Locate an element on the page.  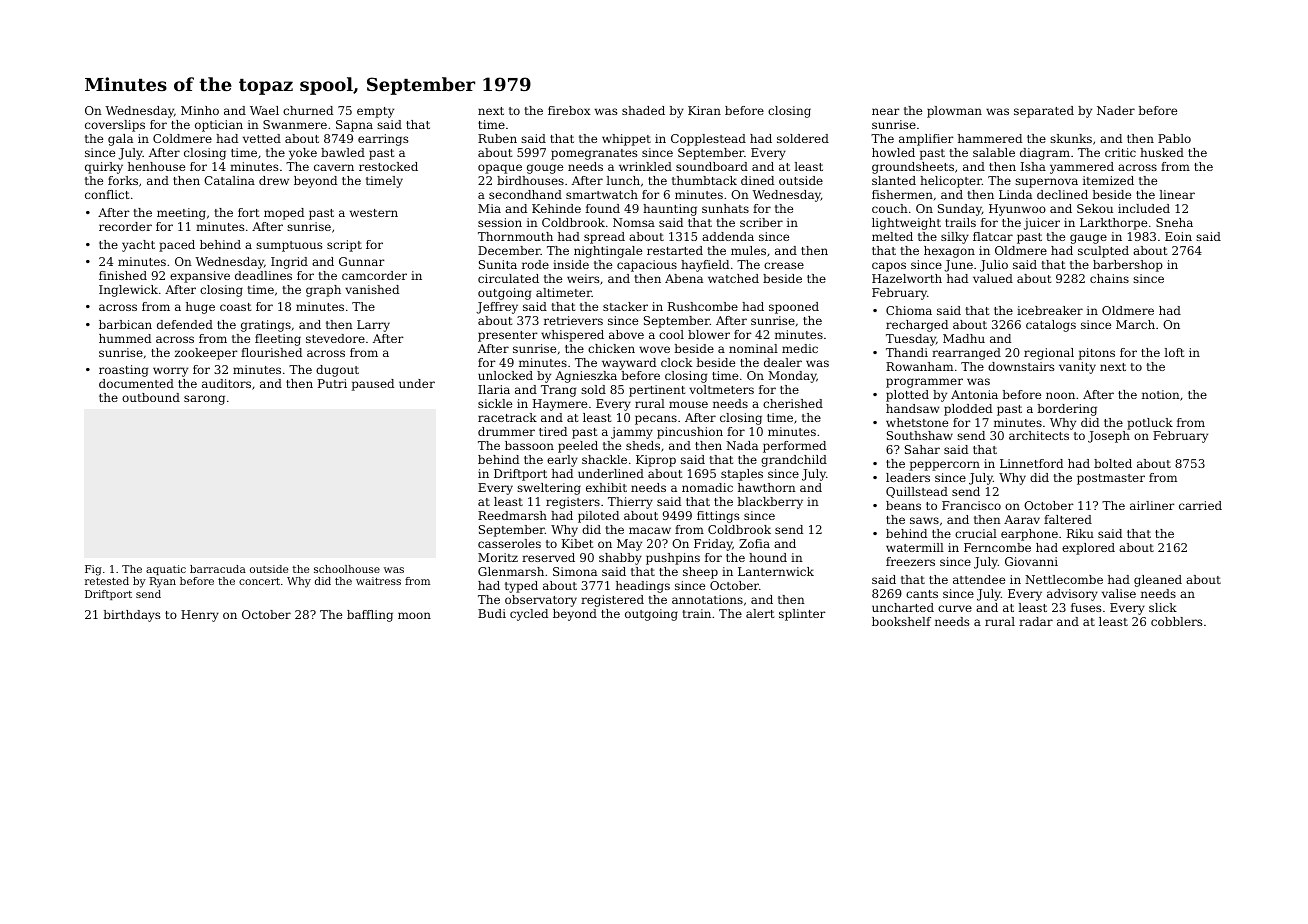
spooned is located at coordinates (794, 308).
